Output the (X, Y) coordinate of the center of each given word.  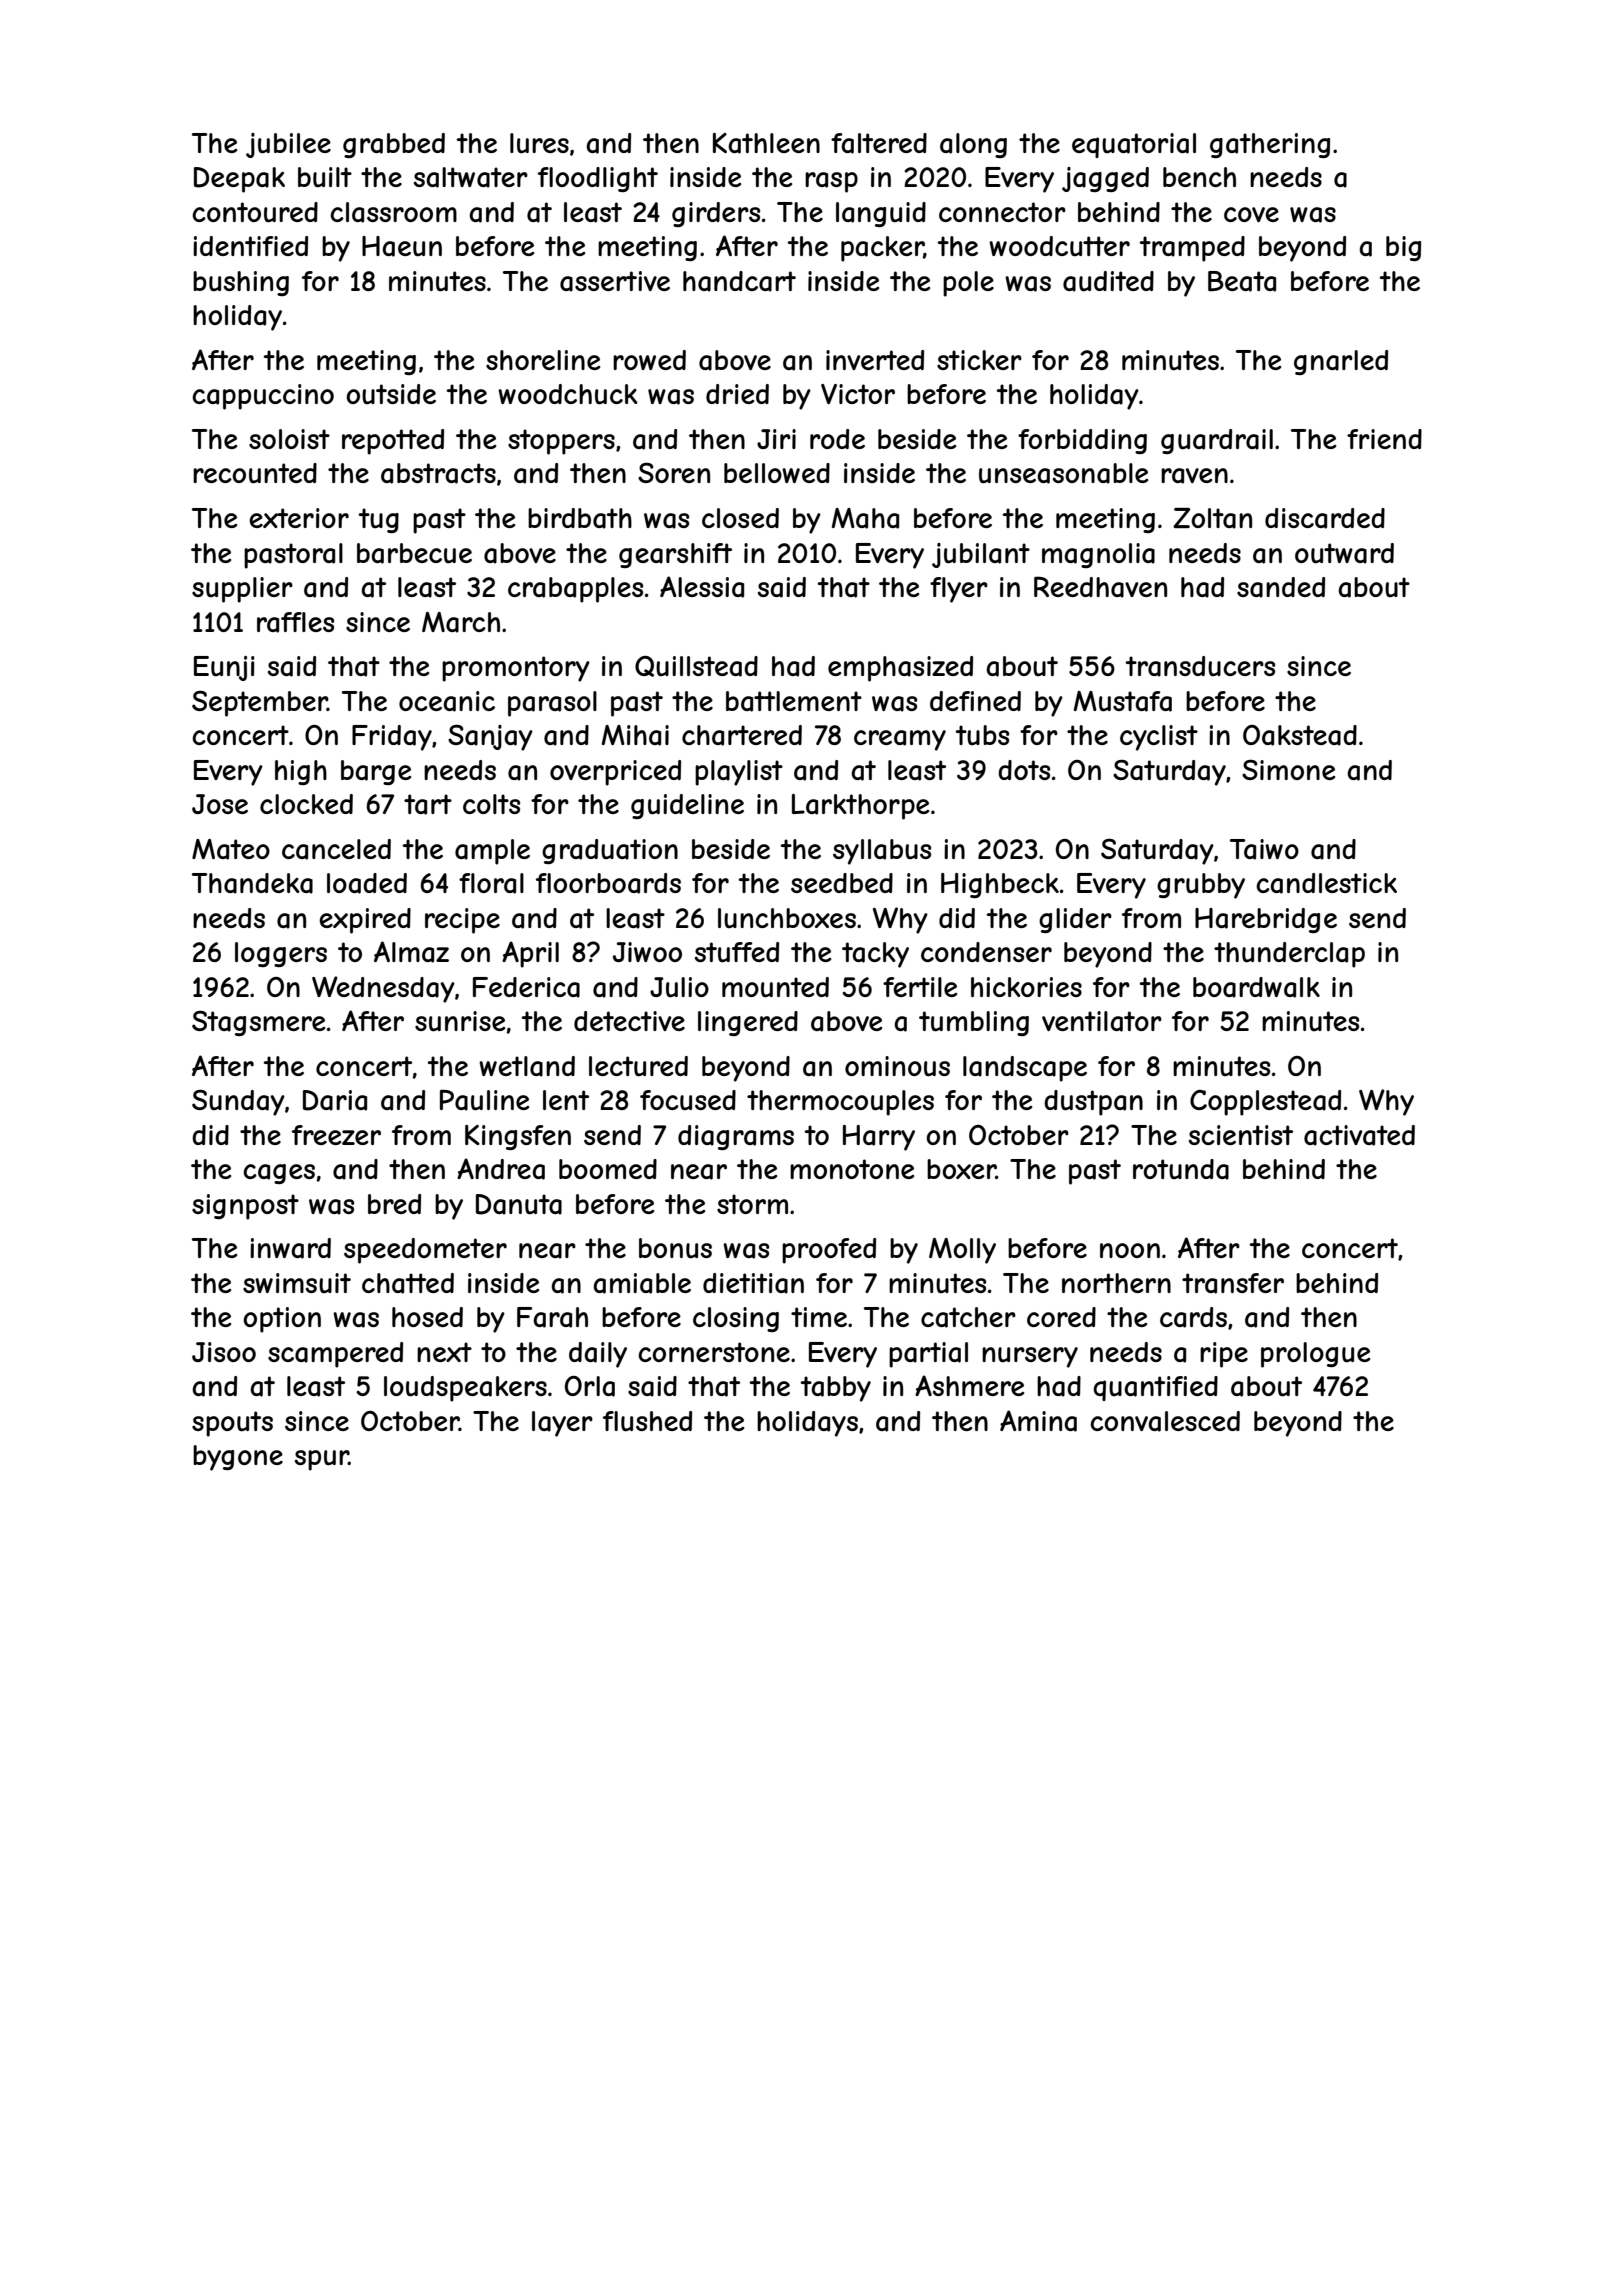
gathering (1270, 145)
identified (250, 246)
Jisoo (224, 1352)
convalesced (1165, 1421)
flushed (647, 1421)
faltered (879, 143)
